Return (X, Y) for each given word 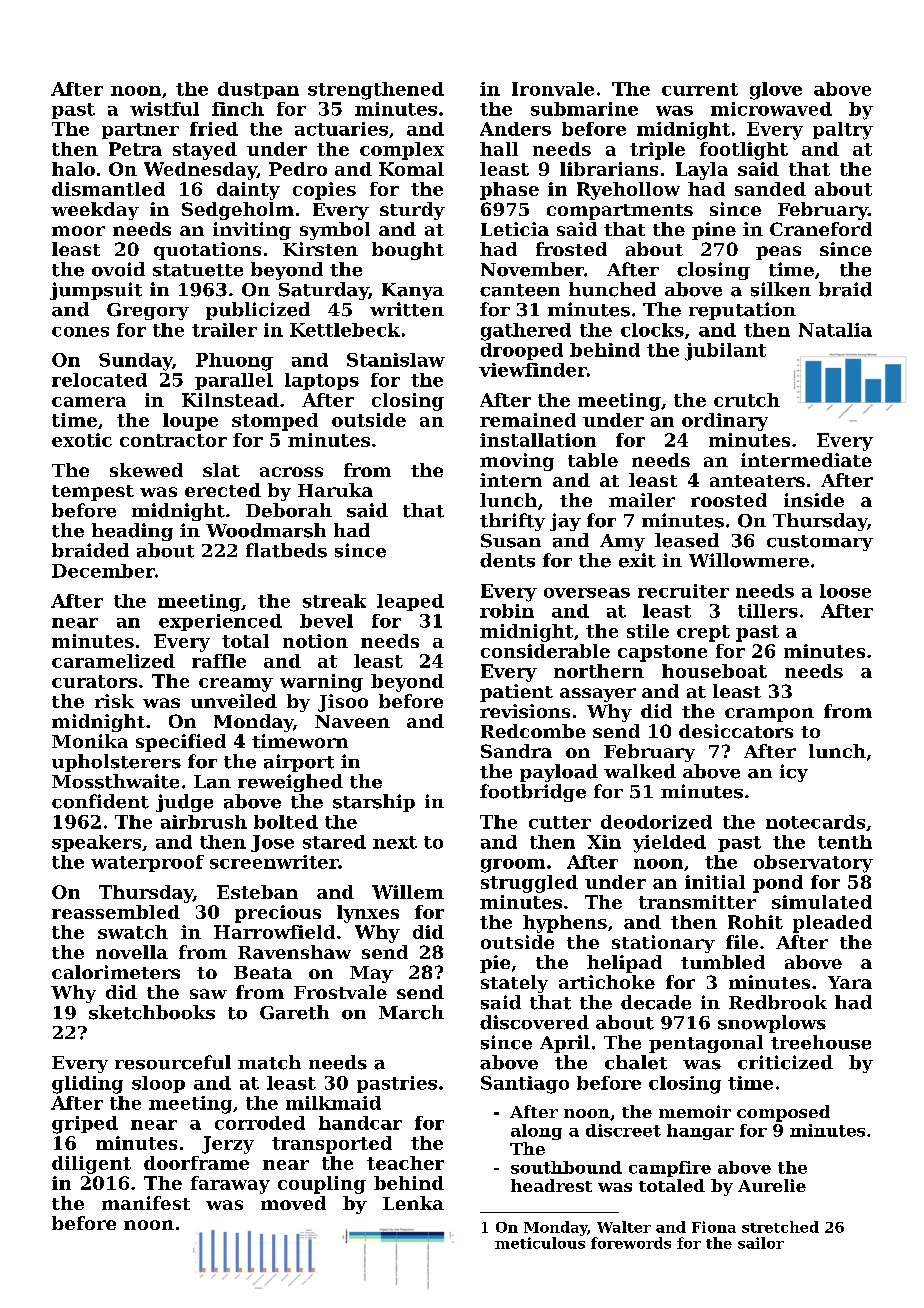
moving (517, 462)
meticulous (540, 1243)
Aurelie (772, 1185)
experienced (220, 622)
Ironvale (553, 89)
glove (776, 91)
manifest (146, 1203)
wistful (164, 109)
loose (845, 591)
